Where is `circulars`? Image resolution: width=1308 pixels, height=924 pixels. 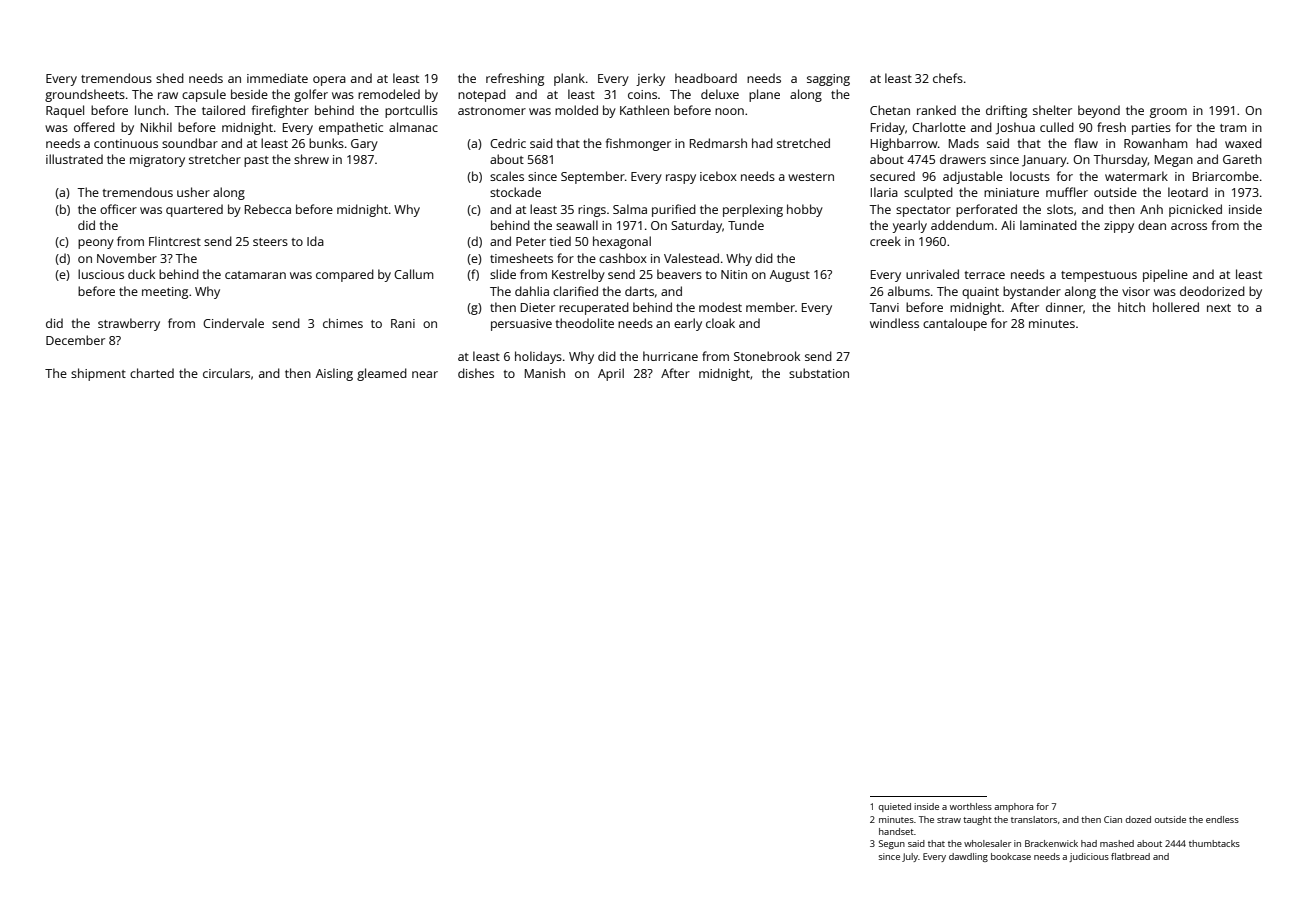 circulars is located at coordinates (226, 373).
